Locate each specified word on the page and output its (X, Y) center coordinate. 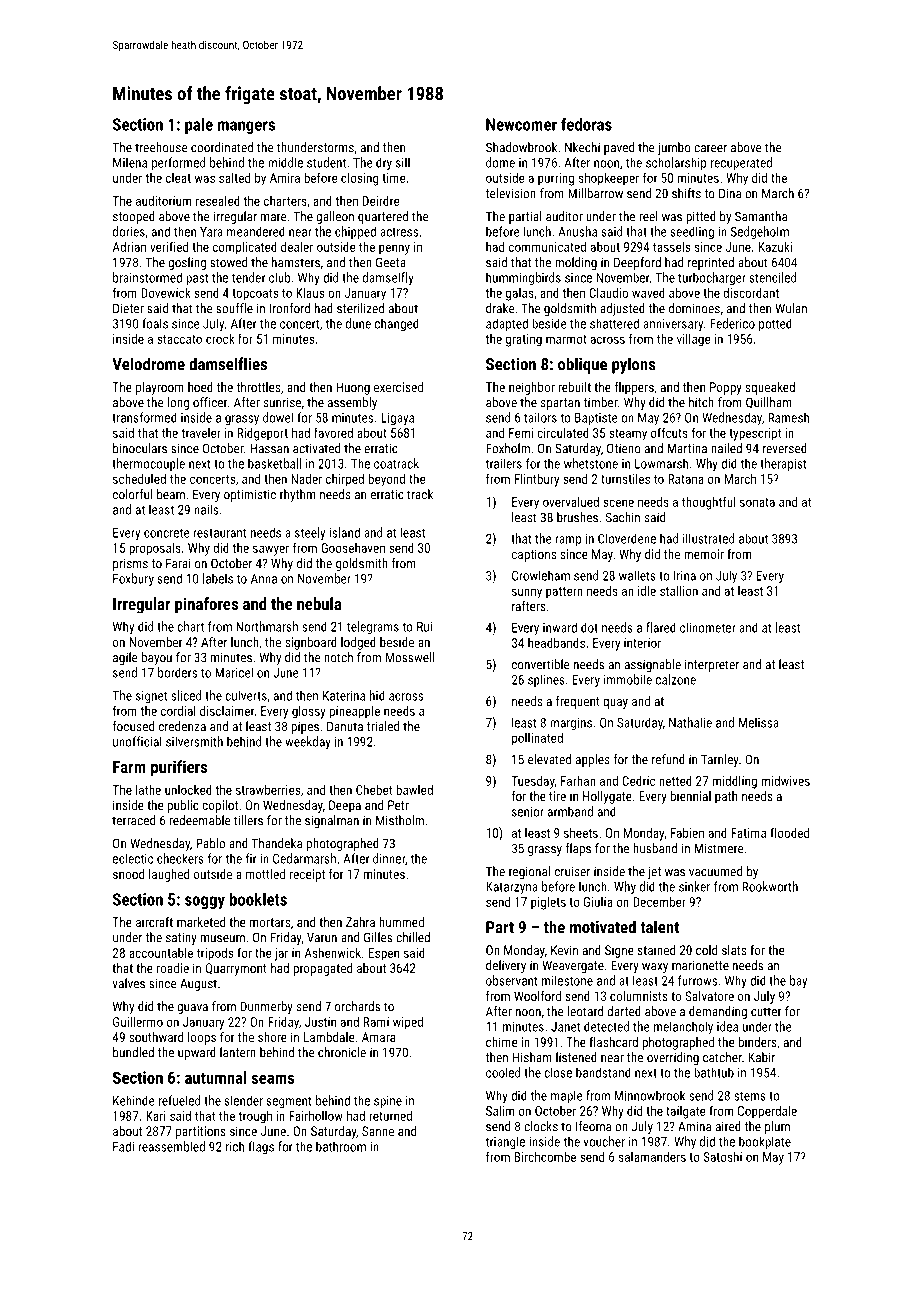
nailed (726, 448)
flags (261, 1147)
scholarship (676, 163)
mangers (246, 127)
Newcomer (521, 124)
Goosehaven (353, 548)
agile (125, 658)
